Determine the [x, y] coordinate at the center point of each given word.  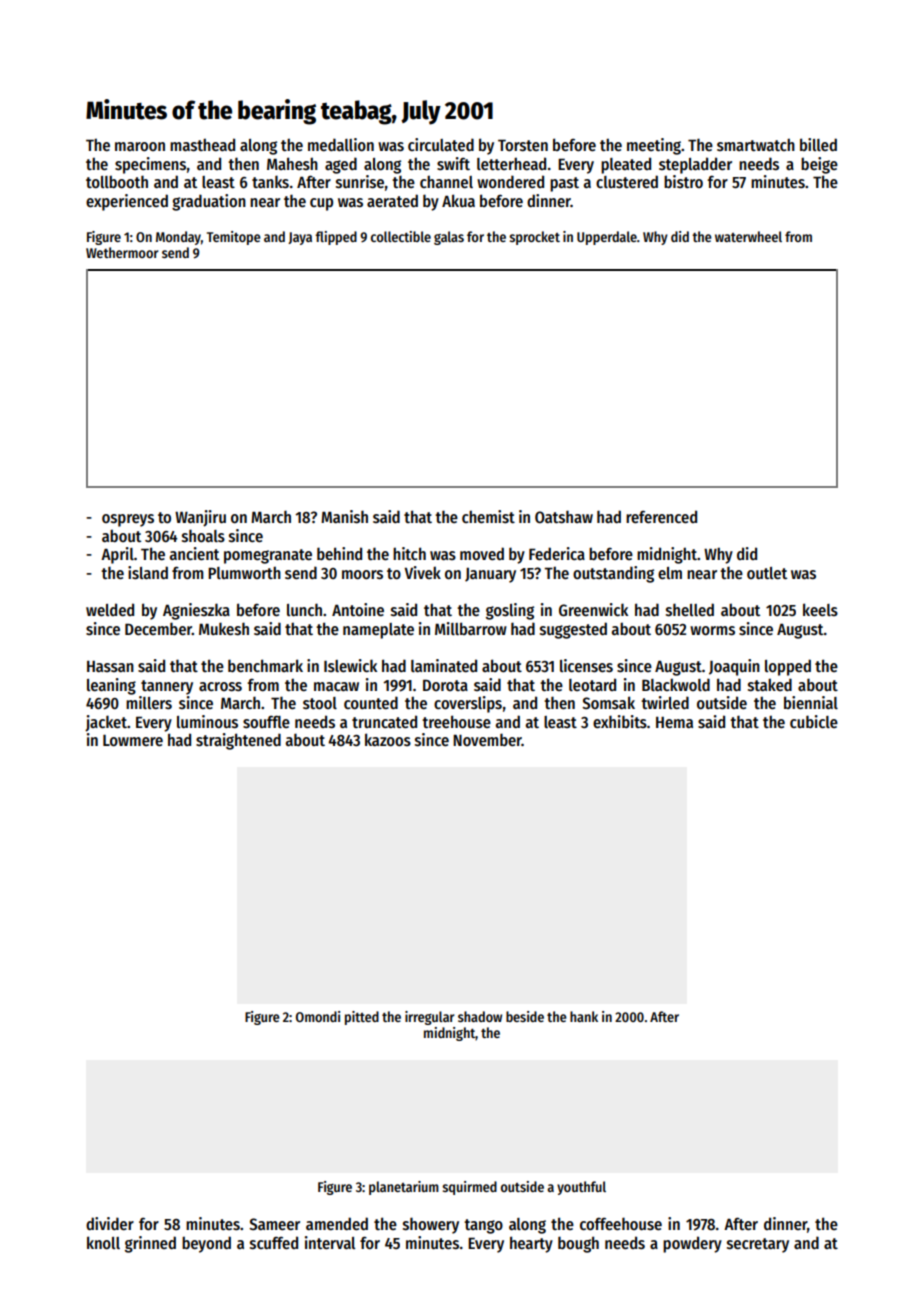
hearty [531, 1244]
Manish [344, 517]
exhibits [620, 721]
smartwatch [756, 145]
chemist [488, 517]
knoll [103, 1242]
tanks [270, 182]
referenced [661, 516]
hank [584, 1016]
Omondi [318, 1016]
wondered [510, 181]
